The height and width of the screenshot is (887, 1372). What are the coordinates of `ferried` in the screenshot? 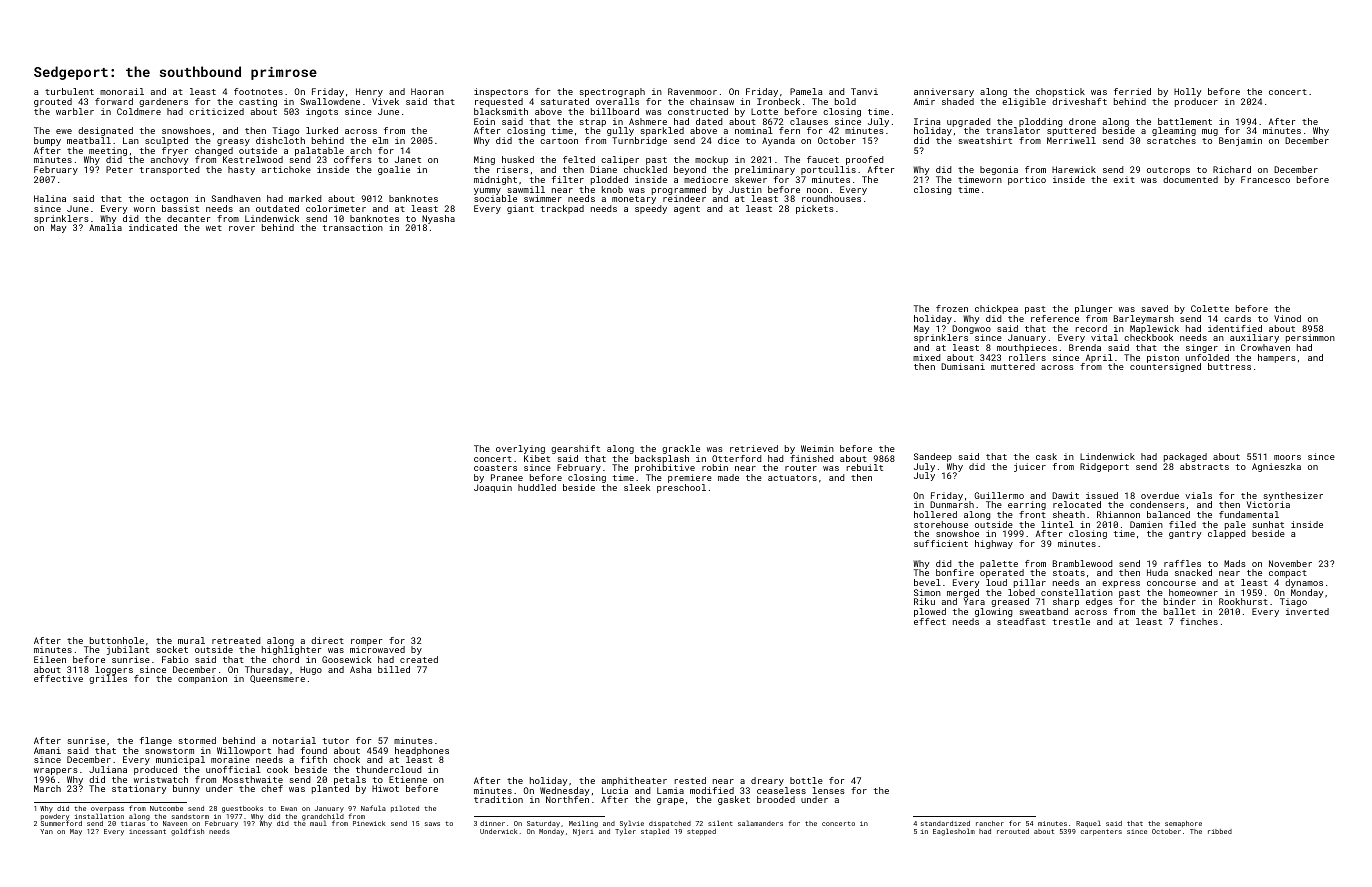 It's located at (1132, 91).
